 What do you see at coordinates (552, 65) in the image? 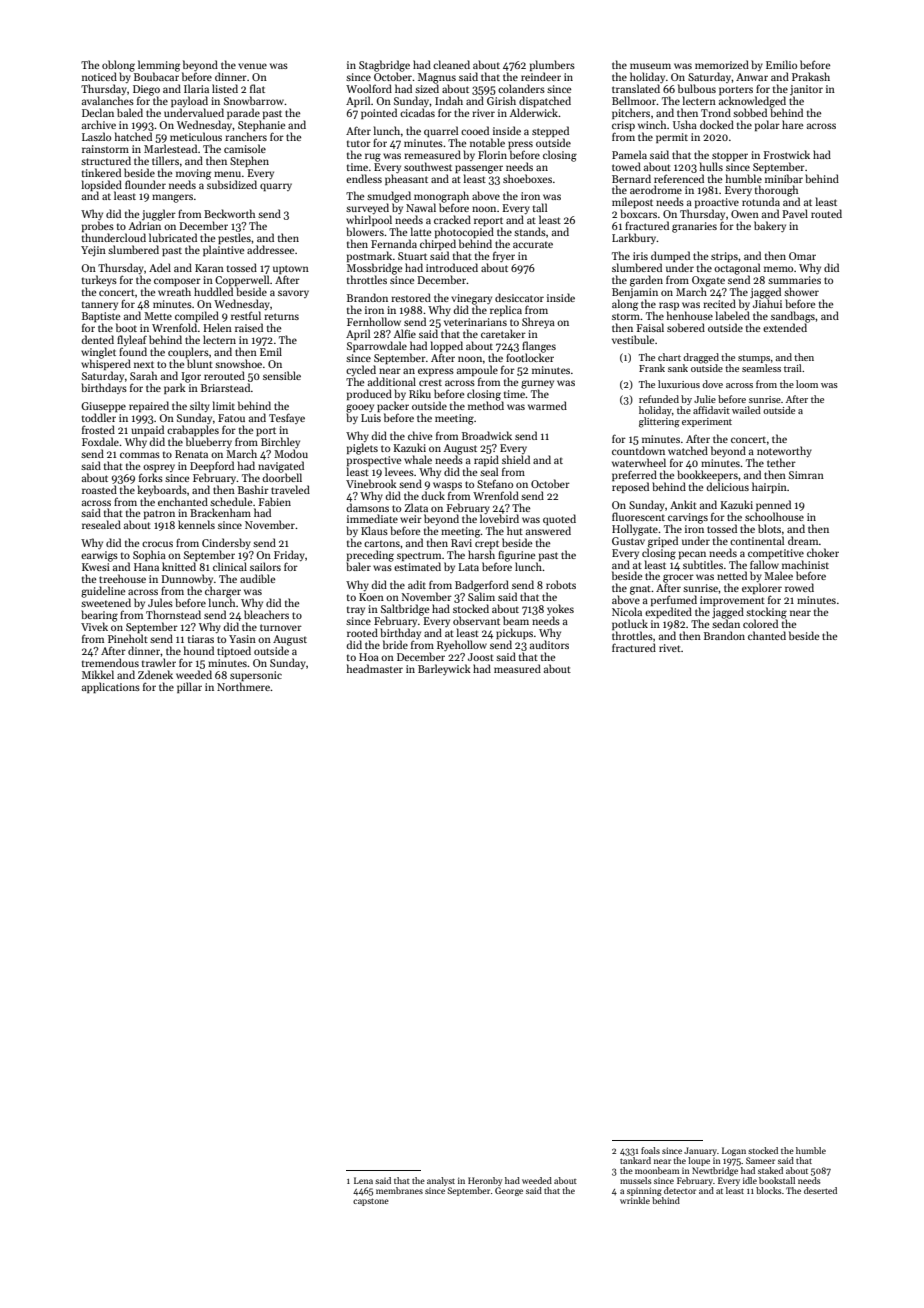
I see `plumbers` at bounding box center [552, 65].
